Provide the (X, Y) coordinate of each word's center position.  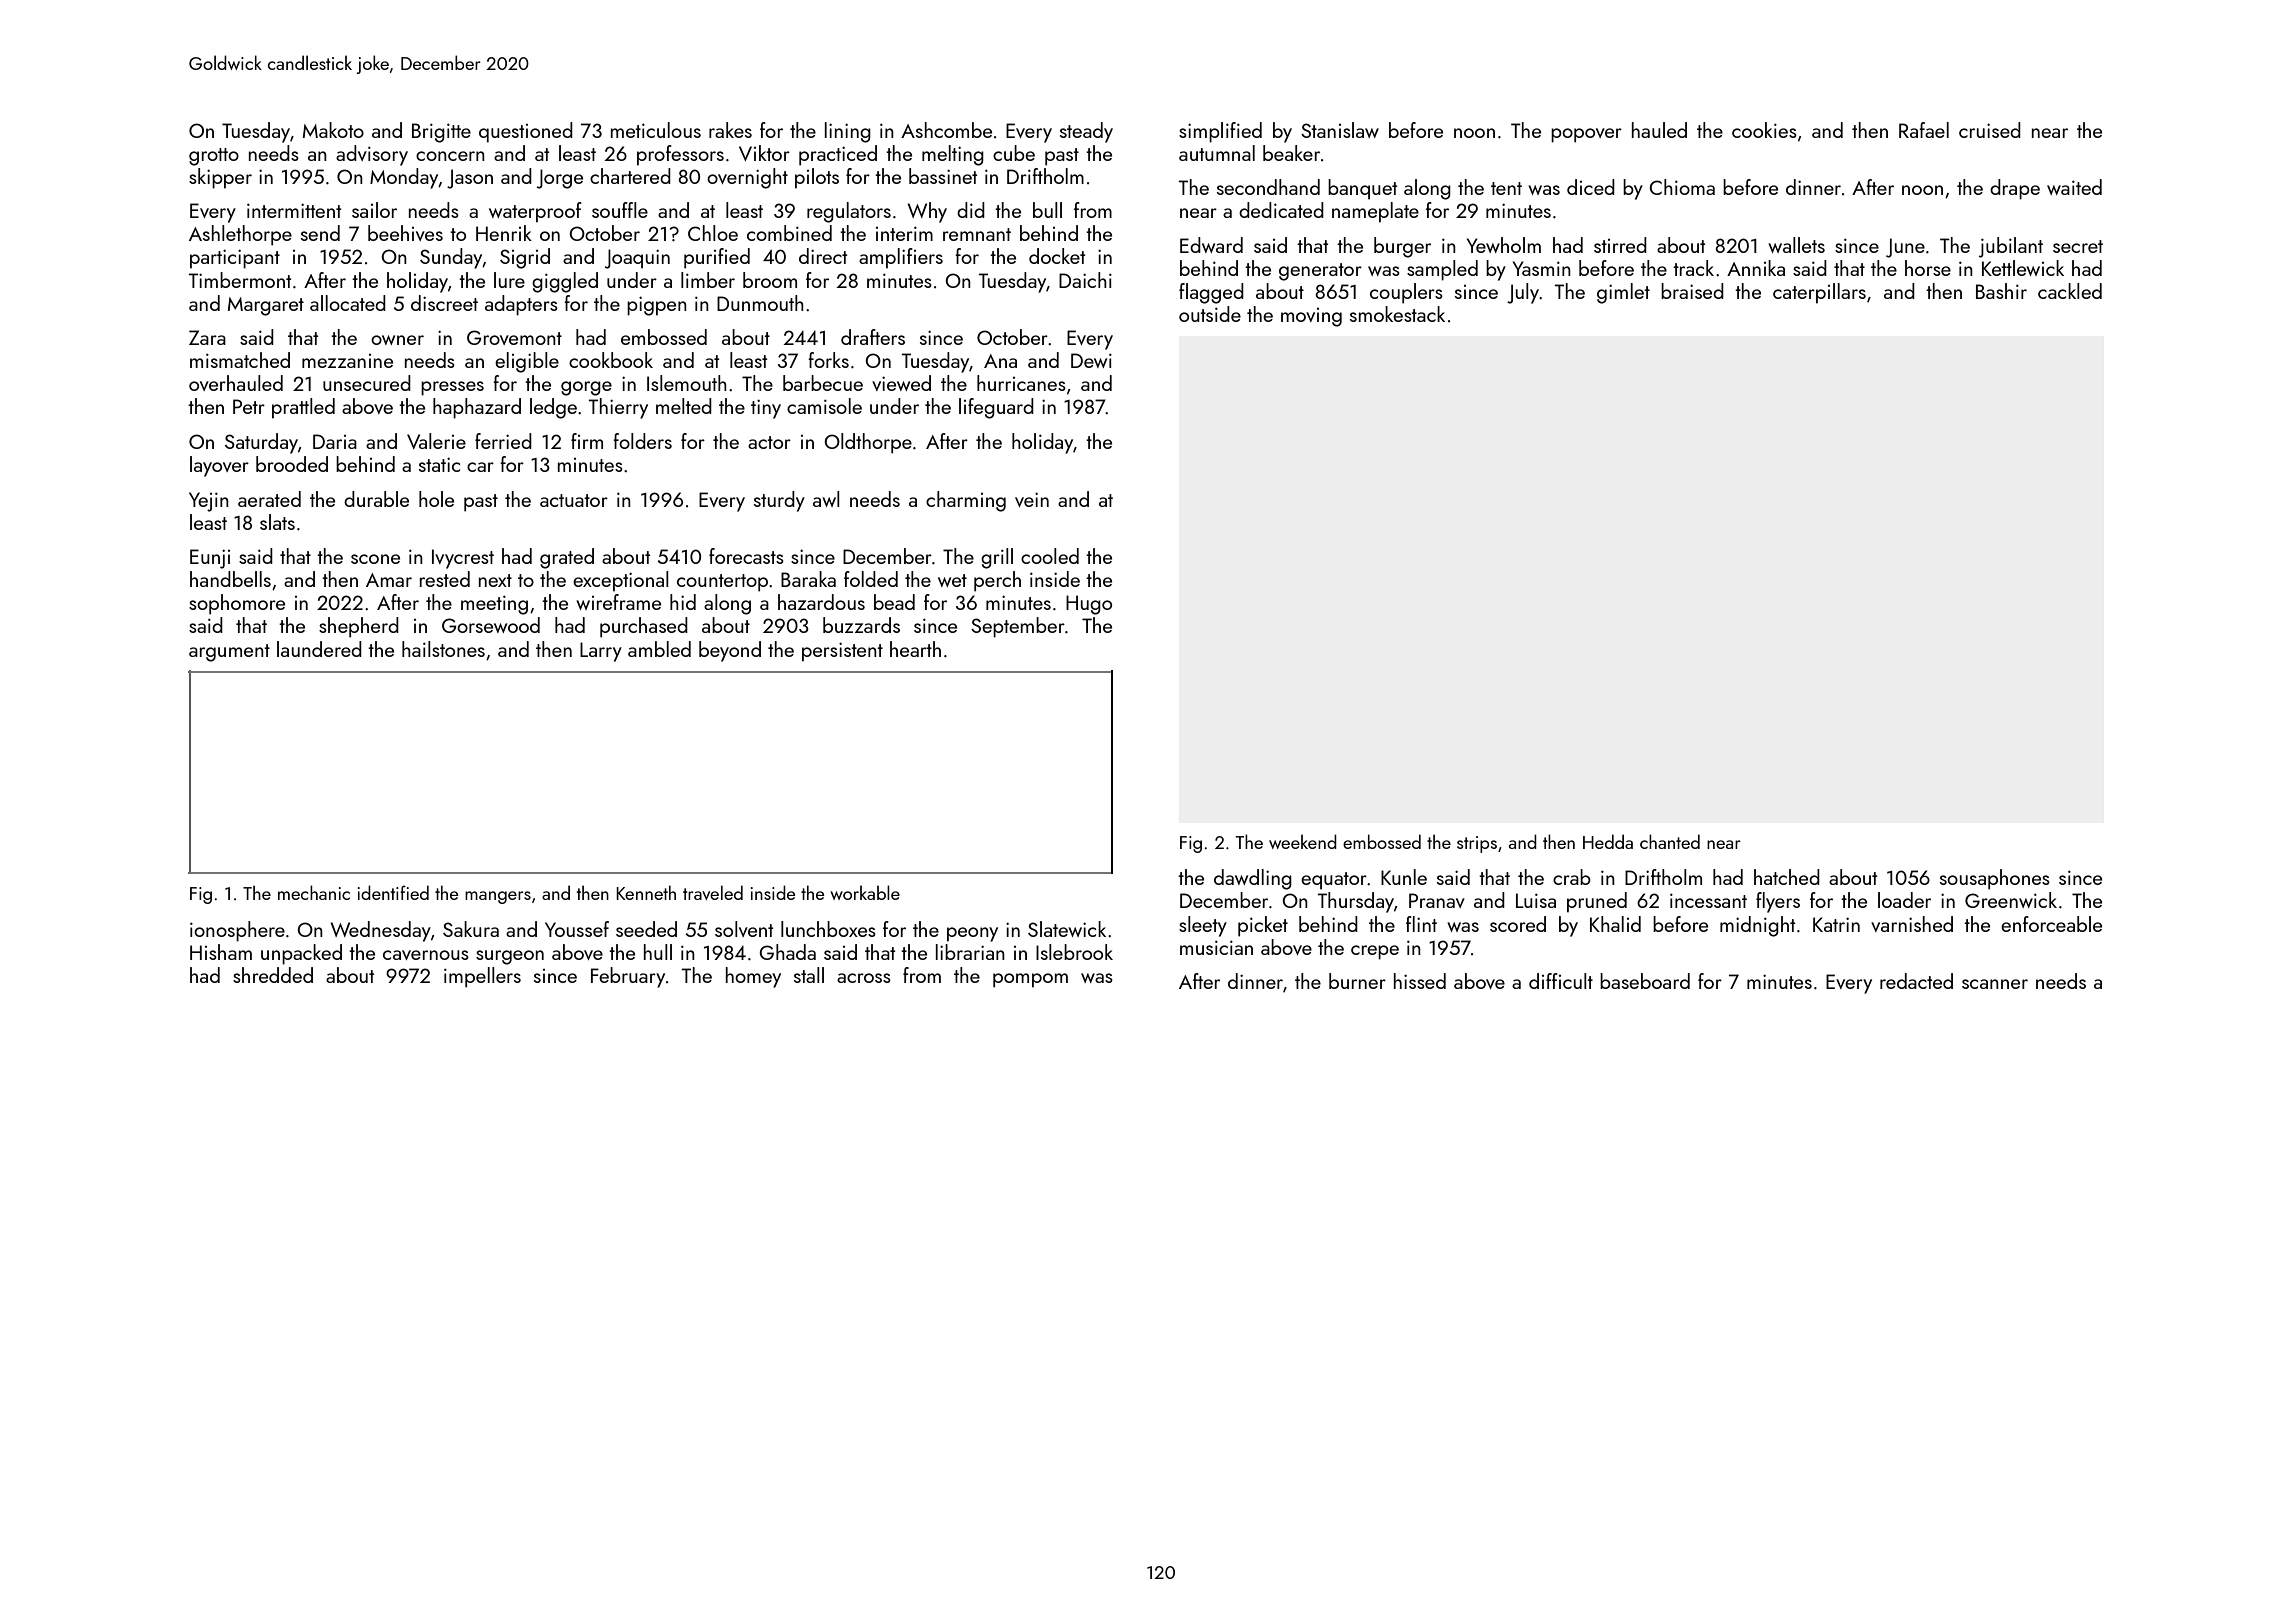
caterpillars (1819, 293)
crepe (1375, 952)
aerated (269, 499)
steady (1086, 132)
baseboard (1645, 981)
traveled (713, 892)
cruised (1990, 130)
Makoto (333, 130)
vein (1032, 499)
